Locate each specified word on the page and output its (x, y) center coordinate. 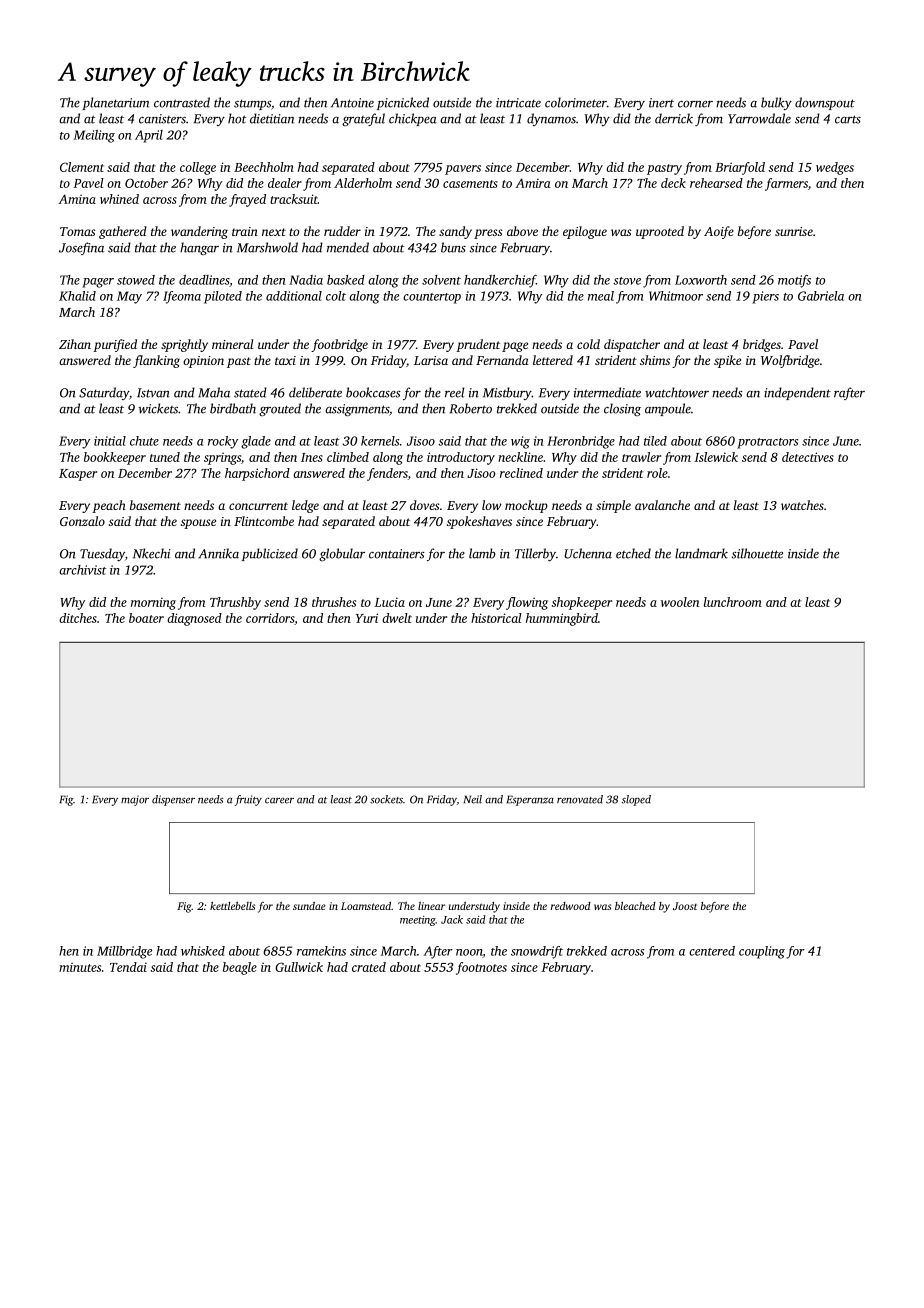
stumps (252, 105)
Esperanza (530, 800)
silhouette (757, 553)
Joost (685, 906)
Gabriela (821, 296)
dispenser (173, 800)
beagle (240, 968)
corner (695, 104)
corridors (270, 618)
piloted (223, 297)
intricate (518, 103)
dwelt (397, 618)
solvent (441, 280)
